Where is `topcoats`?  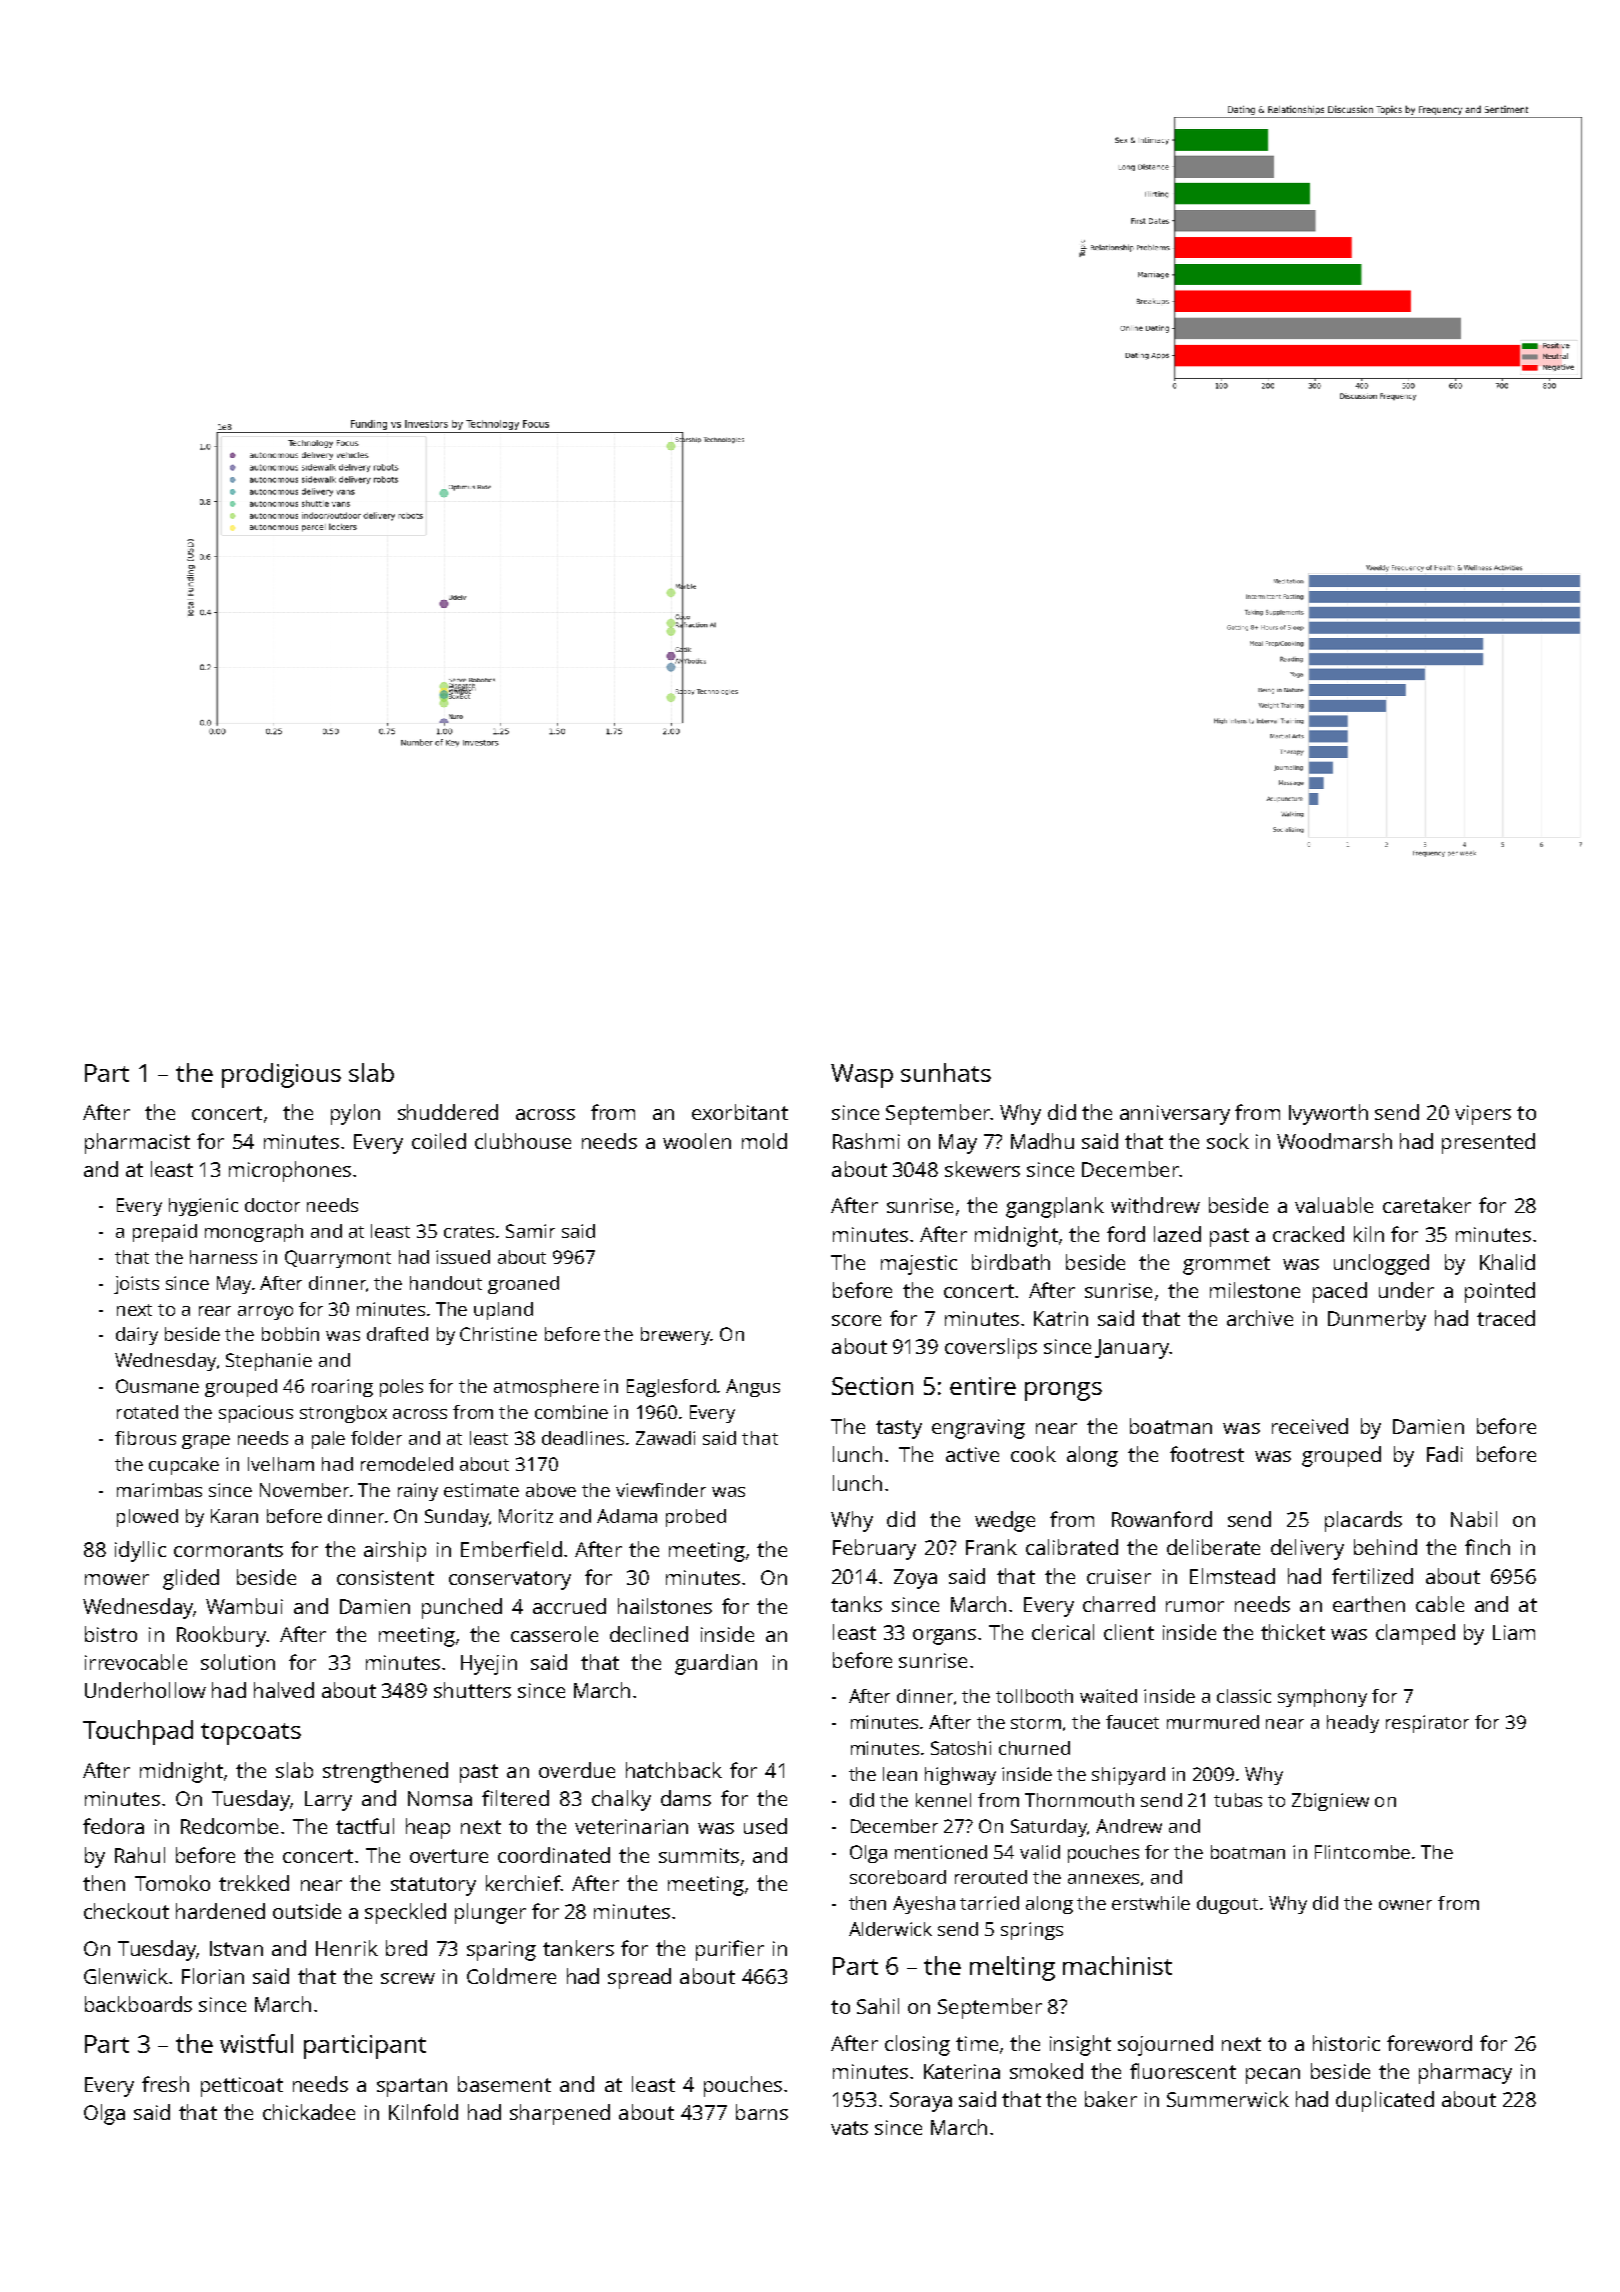 topcoats is located at coordinates (251, 1734).
